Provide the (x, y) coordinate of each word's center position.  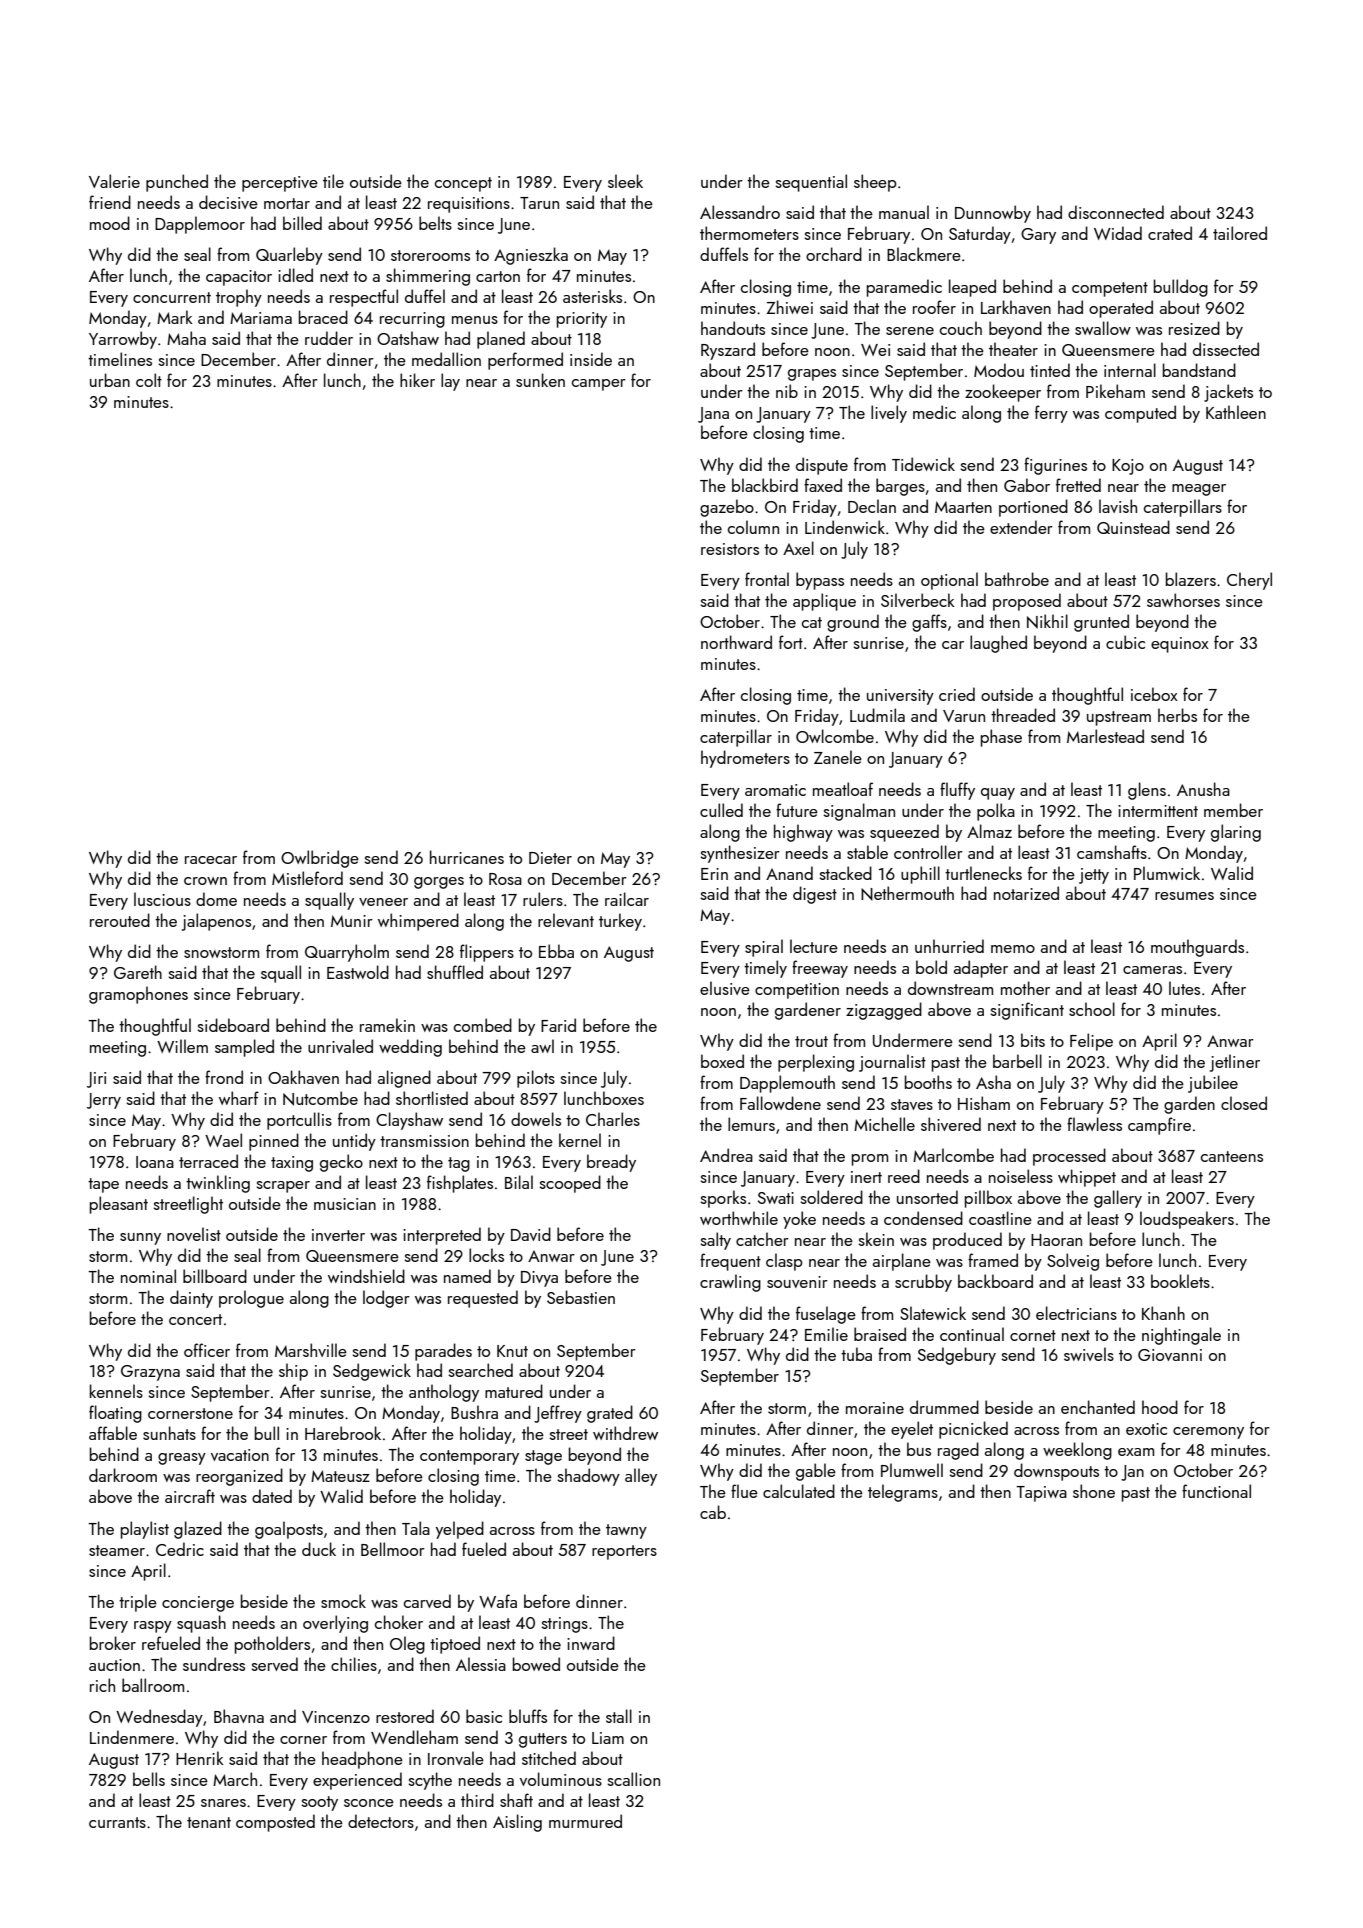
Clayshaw (409, 1121)
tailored (1240, 233)
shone (1094, 1491)
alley (641, 1477)
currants (117, 1822)
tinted (1050, 370)
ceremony (1208, 1433)
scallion (633, 1779)
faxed (823, 485)
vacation (240, 1455)
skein (876, 1239)
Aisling (517, 1823)
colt (149, 380)
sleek (625, 181)
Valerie (114, 181)
